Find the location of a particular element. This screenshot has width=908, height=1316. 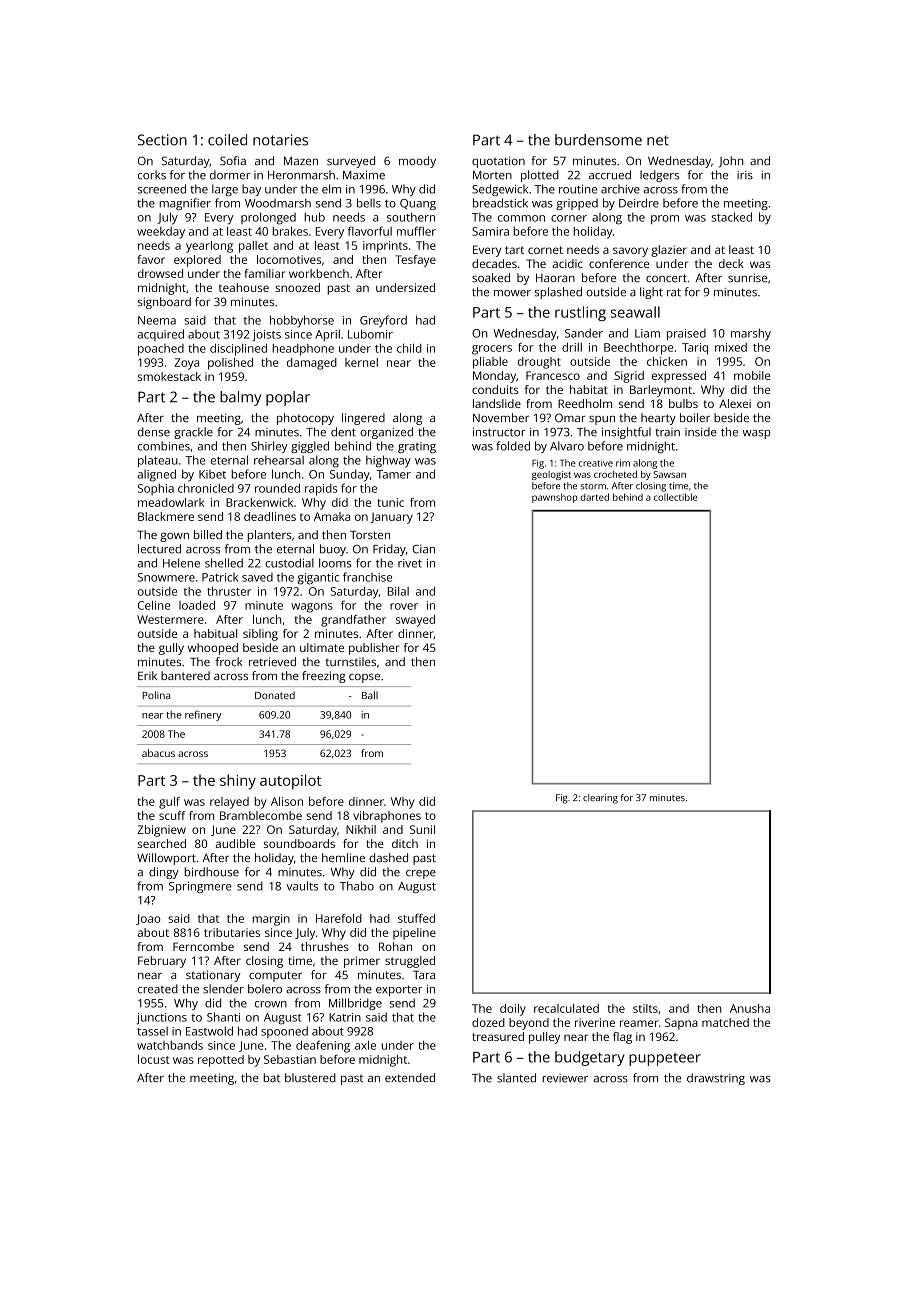

damaged is located at coordinates (312, 364).
